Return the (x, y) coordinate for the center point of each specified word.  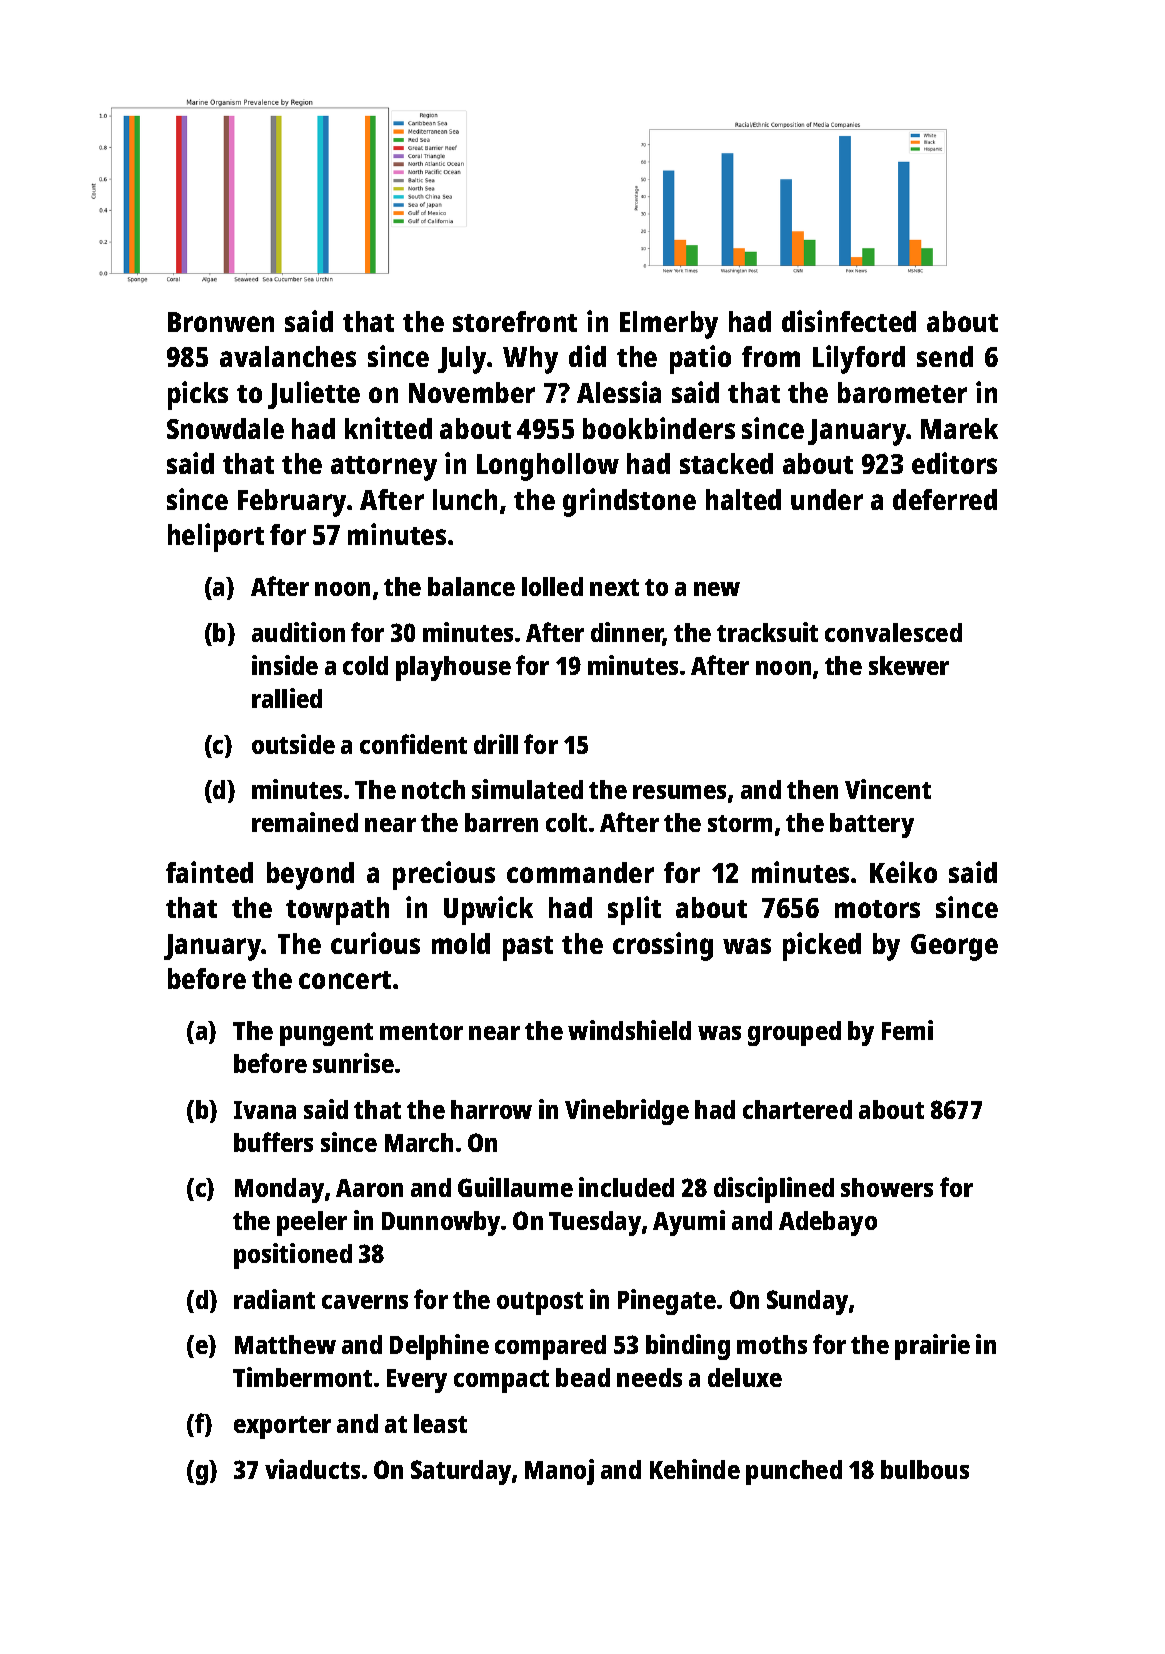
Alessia (619, 392)
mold (461, 943)
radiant (274, 1299)
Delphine (439, 1347)
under (827, 499)
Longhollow (548, 467)
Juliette (314, 395)
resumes (679, 792)
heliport (216, 537)
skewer (909, 665)
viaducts (312, 1469)
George (954, 947)
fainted (209, 872)
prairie (932, 1347)
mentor (421, 1031)
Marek (959, 428)
